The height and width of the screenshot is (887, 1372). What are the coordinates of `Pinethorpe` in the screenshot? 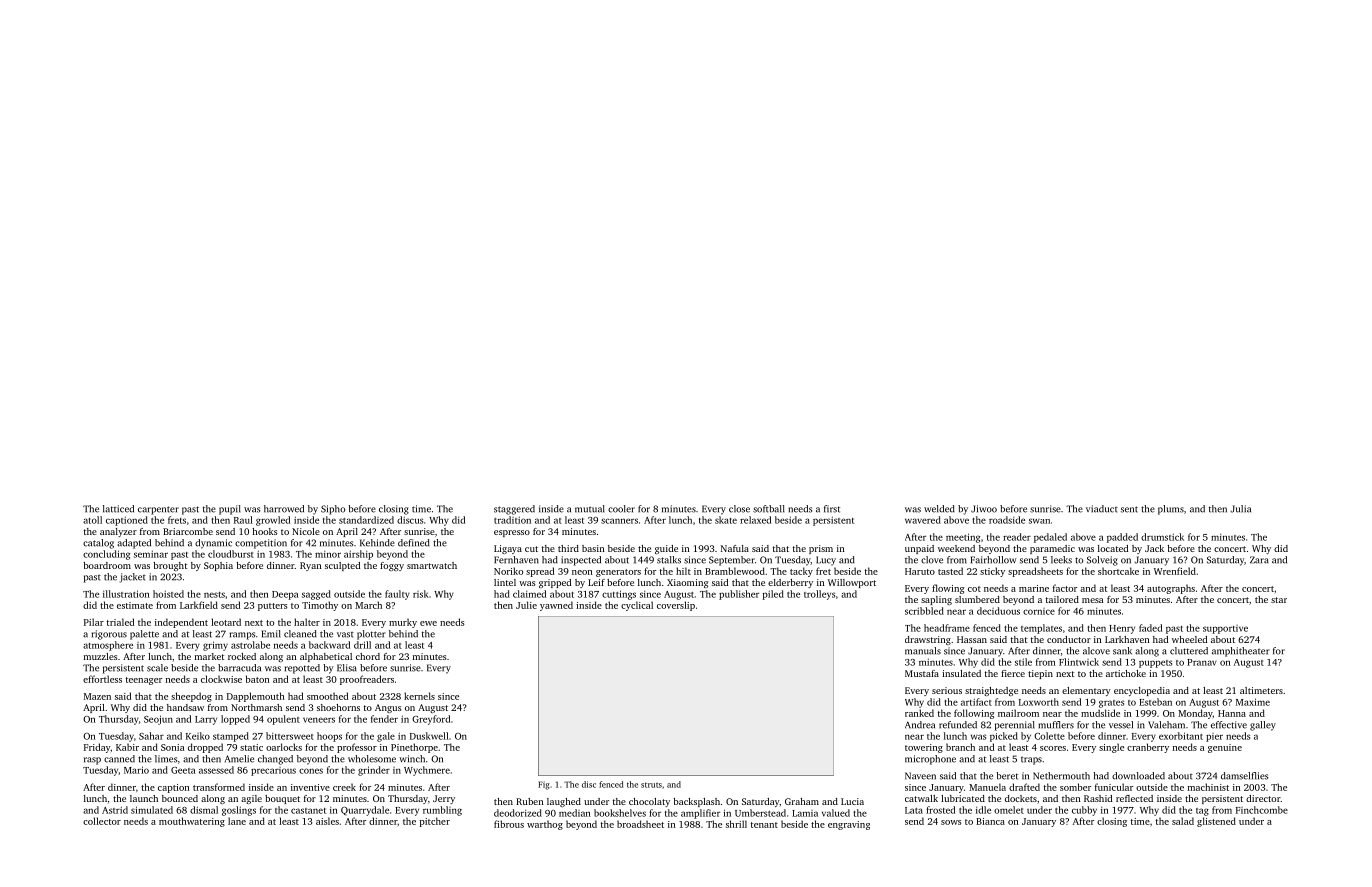 It's located at (414, 748).
